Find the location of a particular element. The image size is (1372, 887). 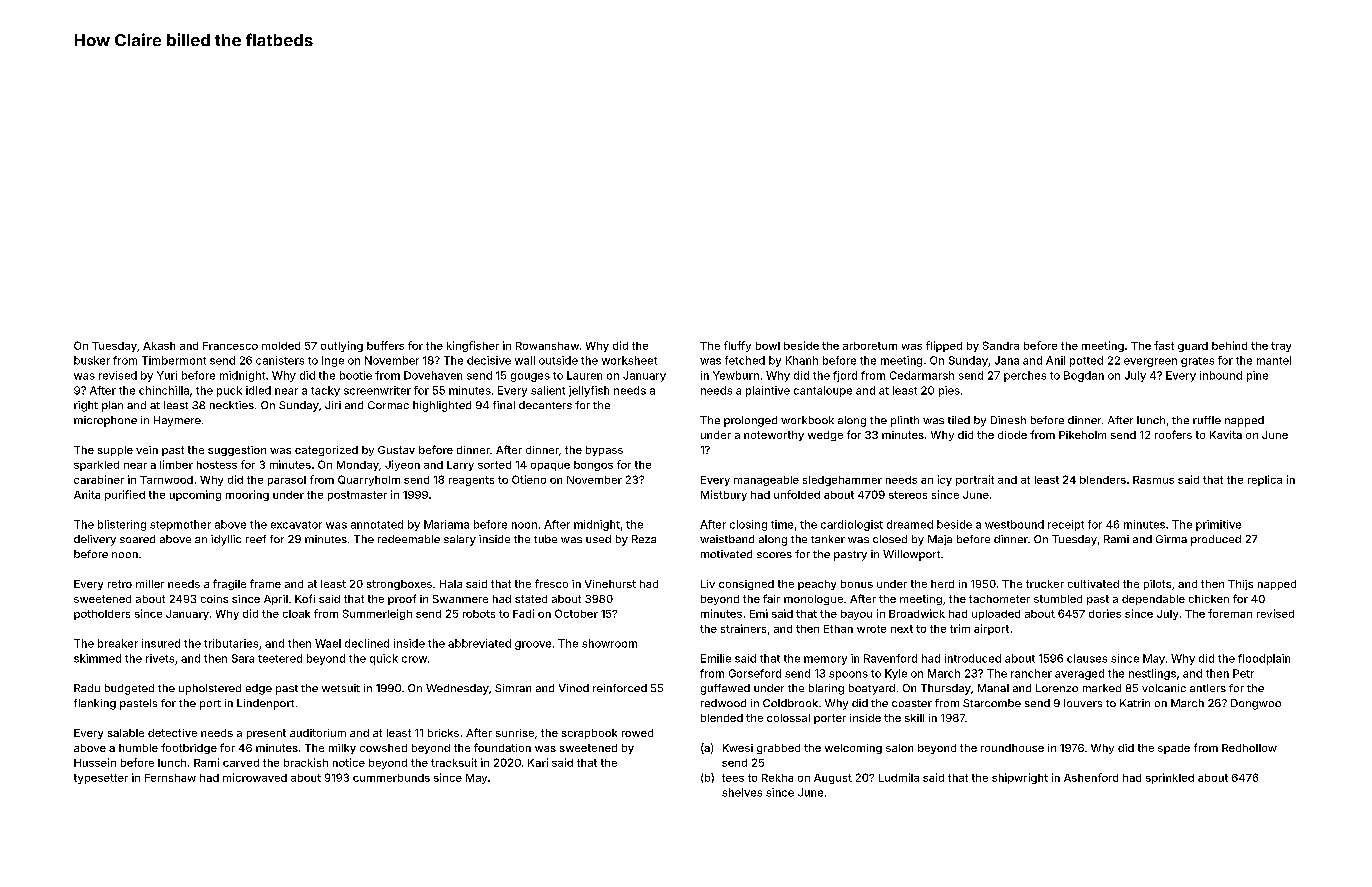

motivated is located at coordinates (726, 554).
